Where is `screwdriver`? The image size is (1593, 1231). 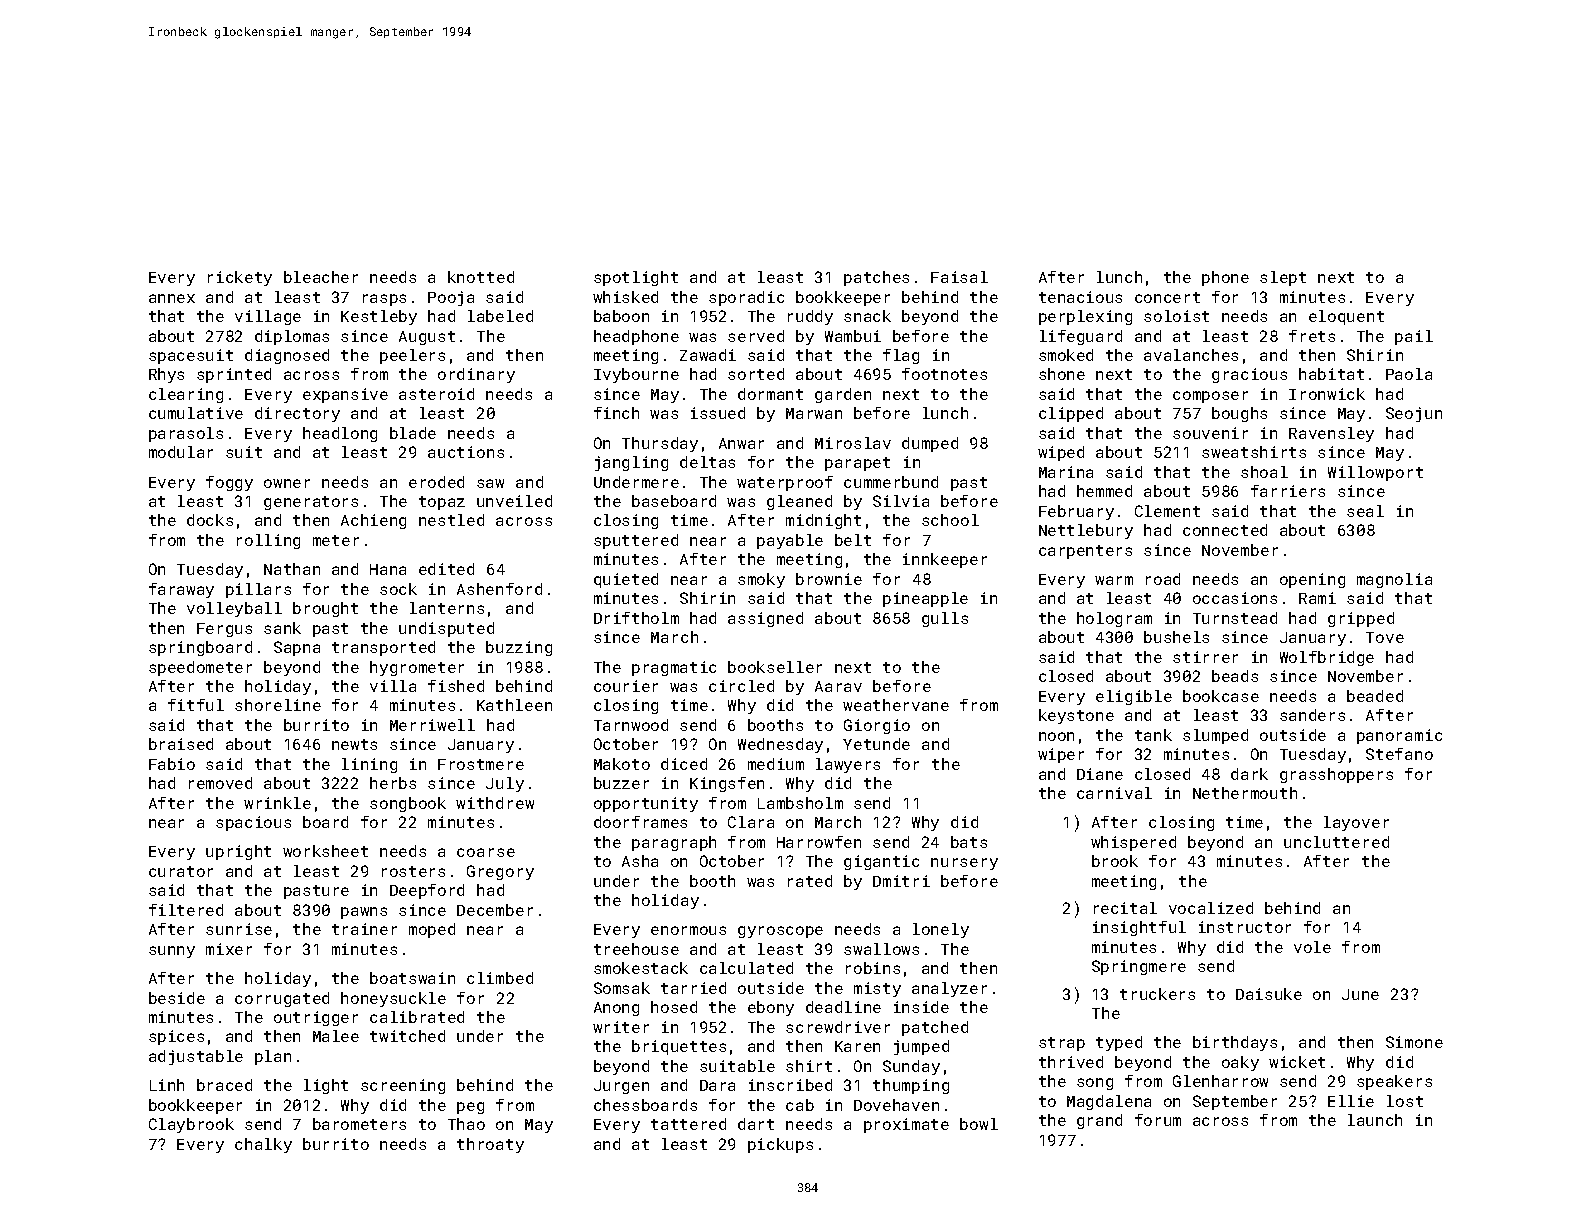
screwdriver is located at coordinates (838, 1027).
